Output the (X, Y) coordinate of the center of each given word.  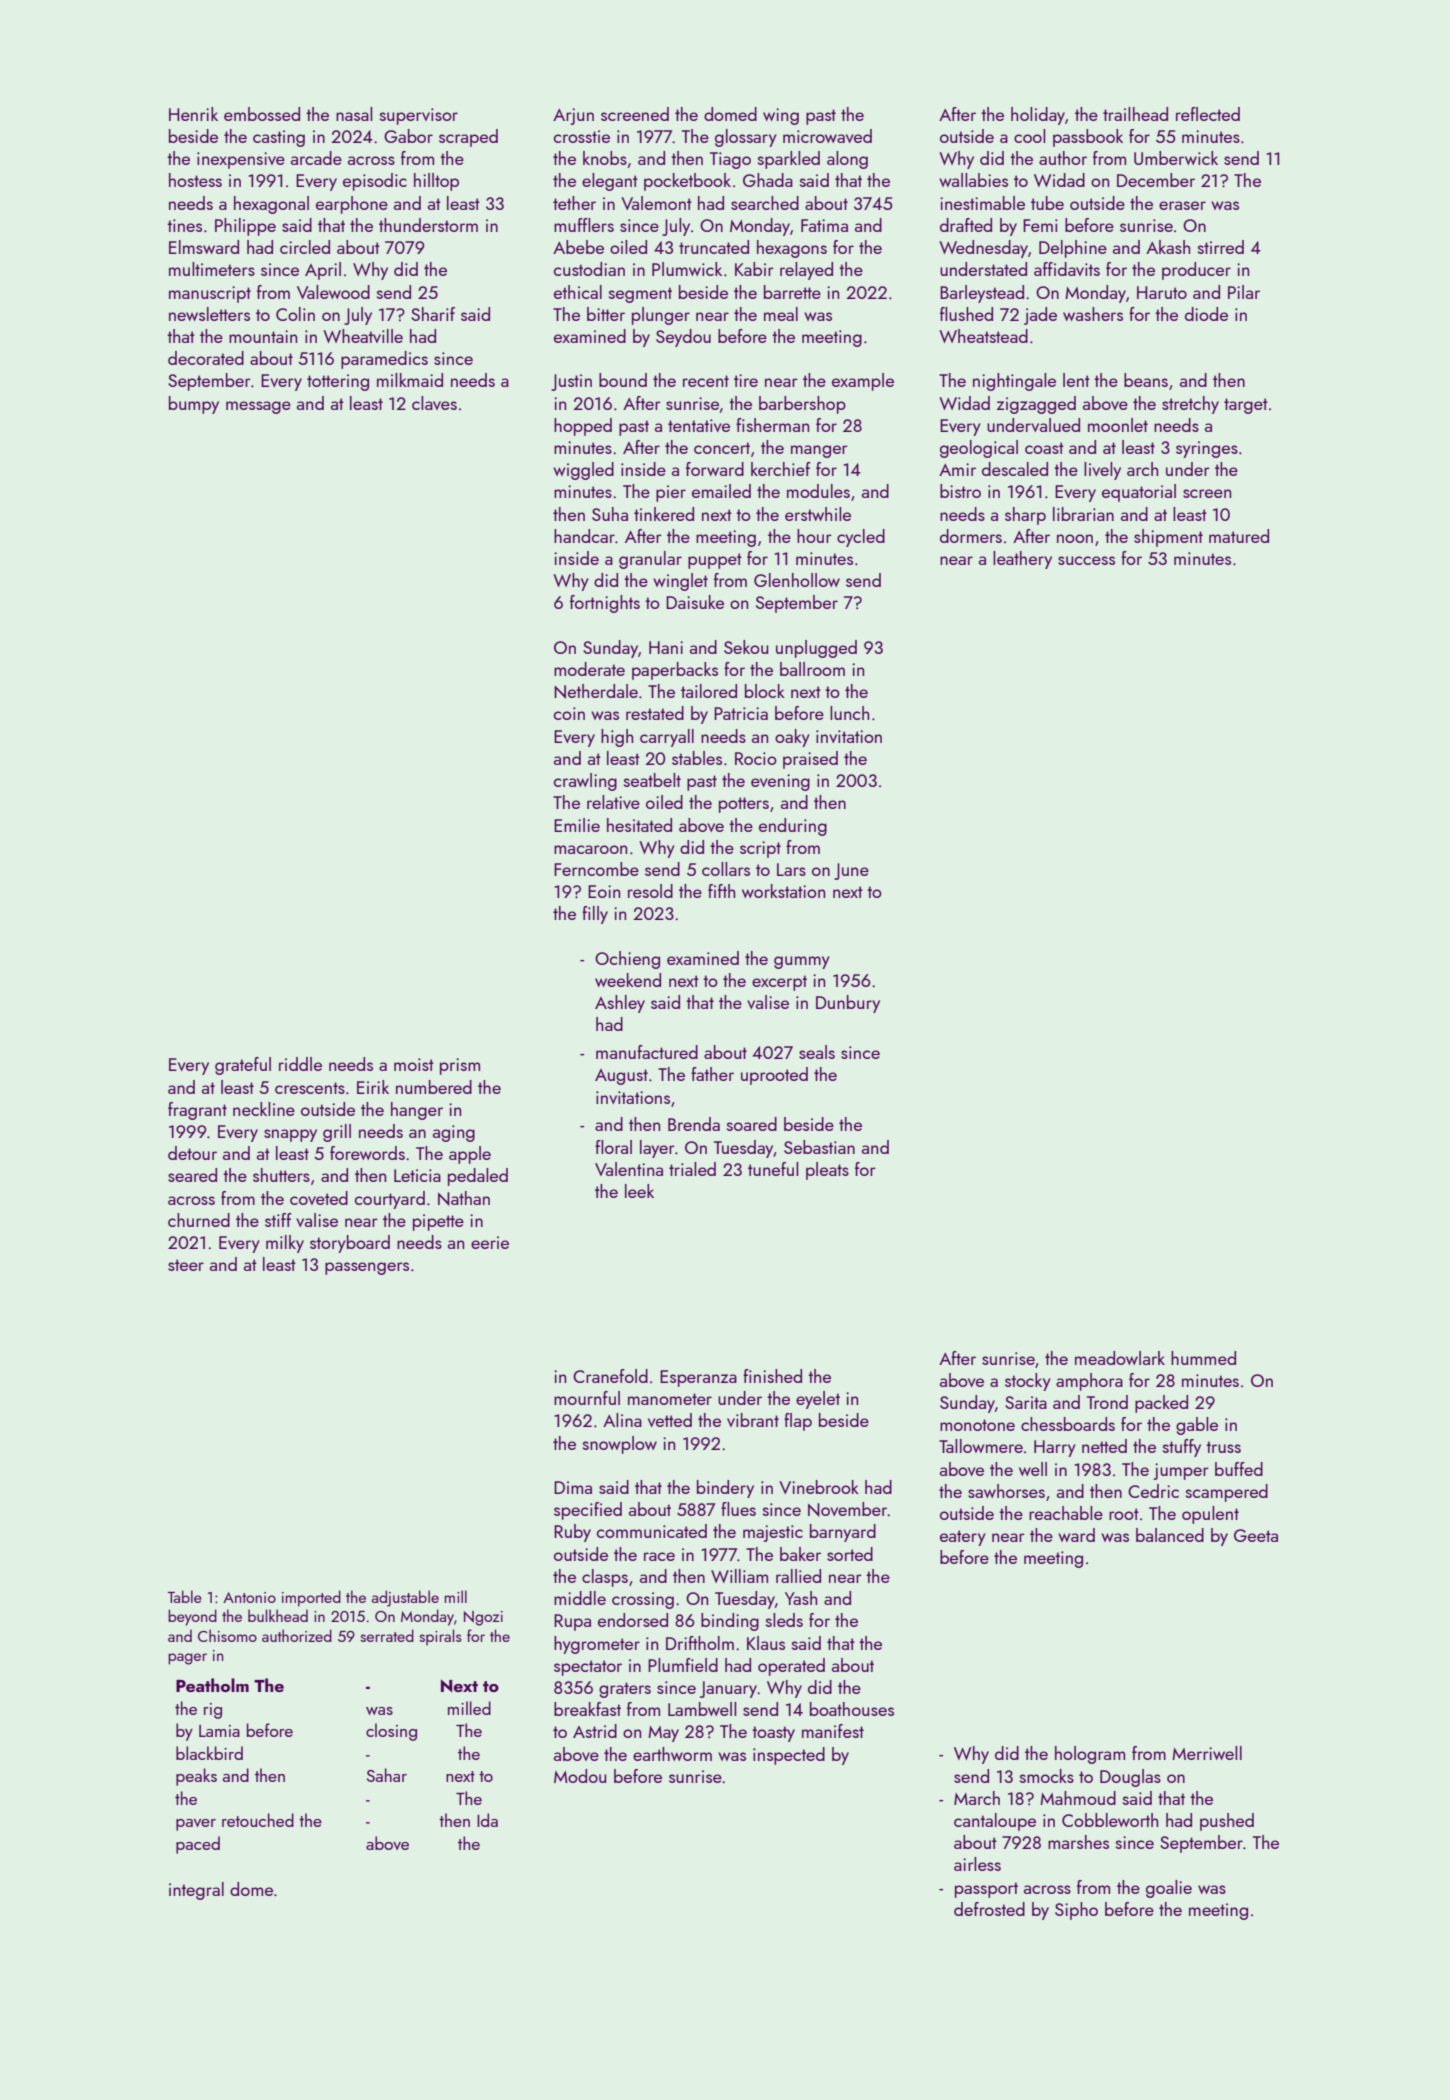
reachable (1066, 1513)
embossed (262, 114)
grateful (243, 1066)
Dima (573, 1487)
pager (187, 1659)
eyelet (818, 1400)
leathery (1022, 560)
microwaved (827, 136)
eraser (1182, 205)
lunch (849, 713)
